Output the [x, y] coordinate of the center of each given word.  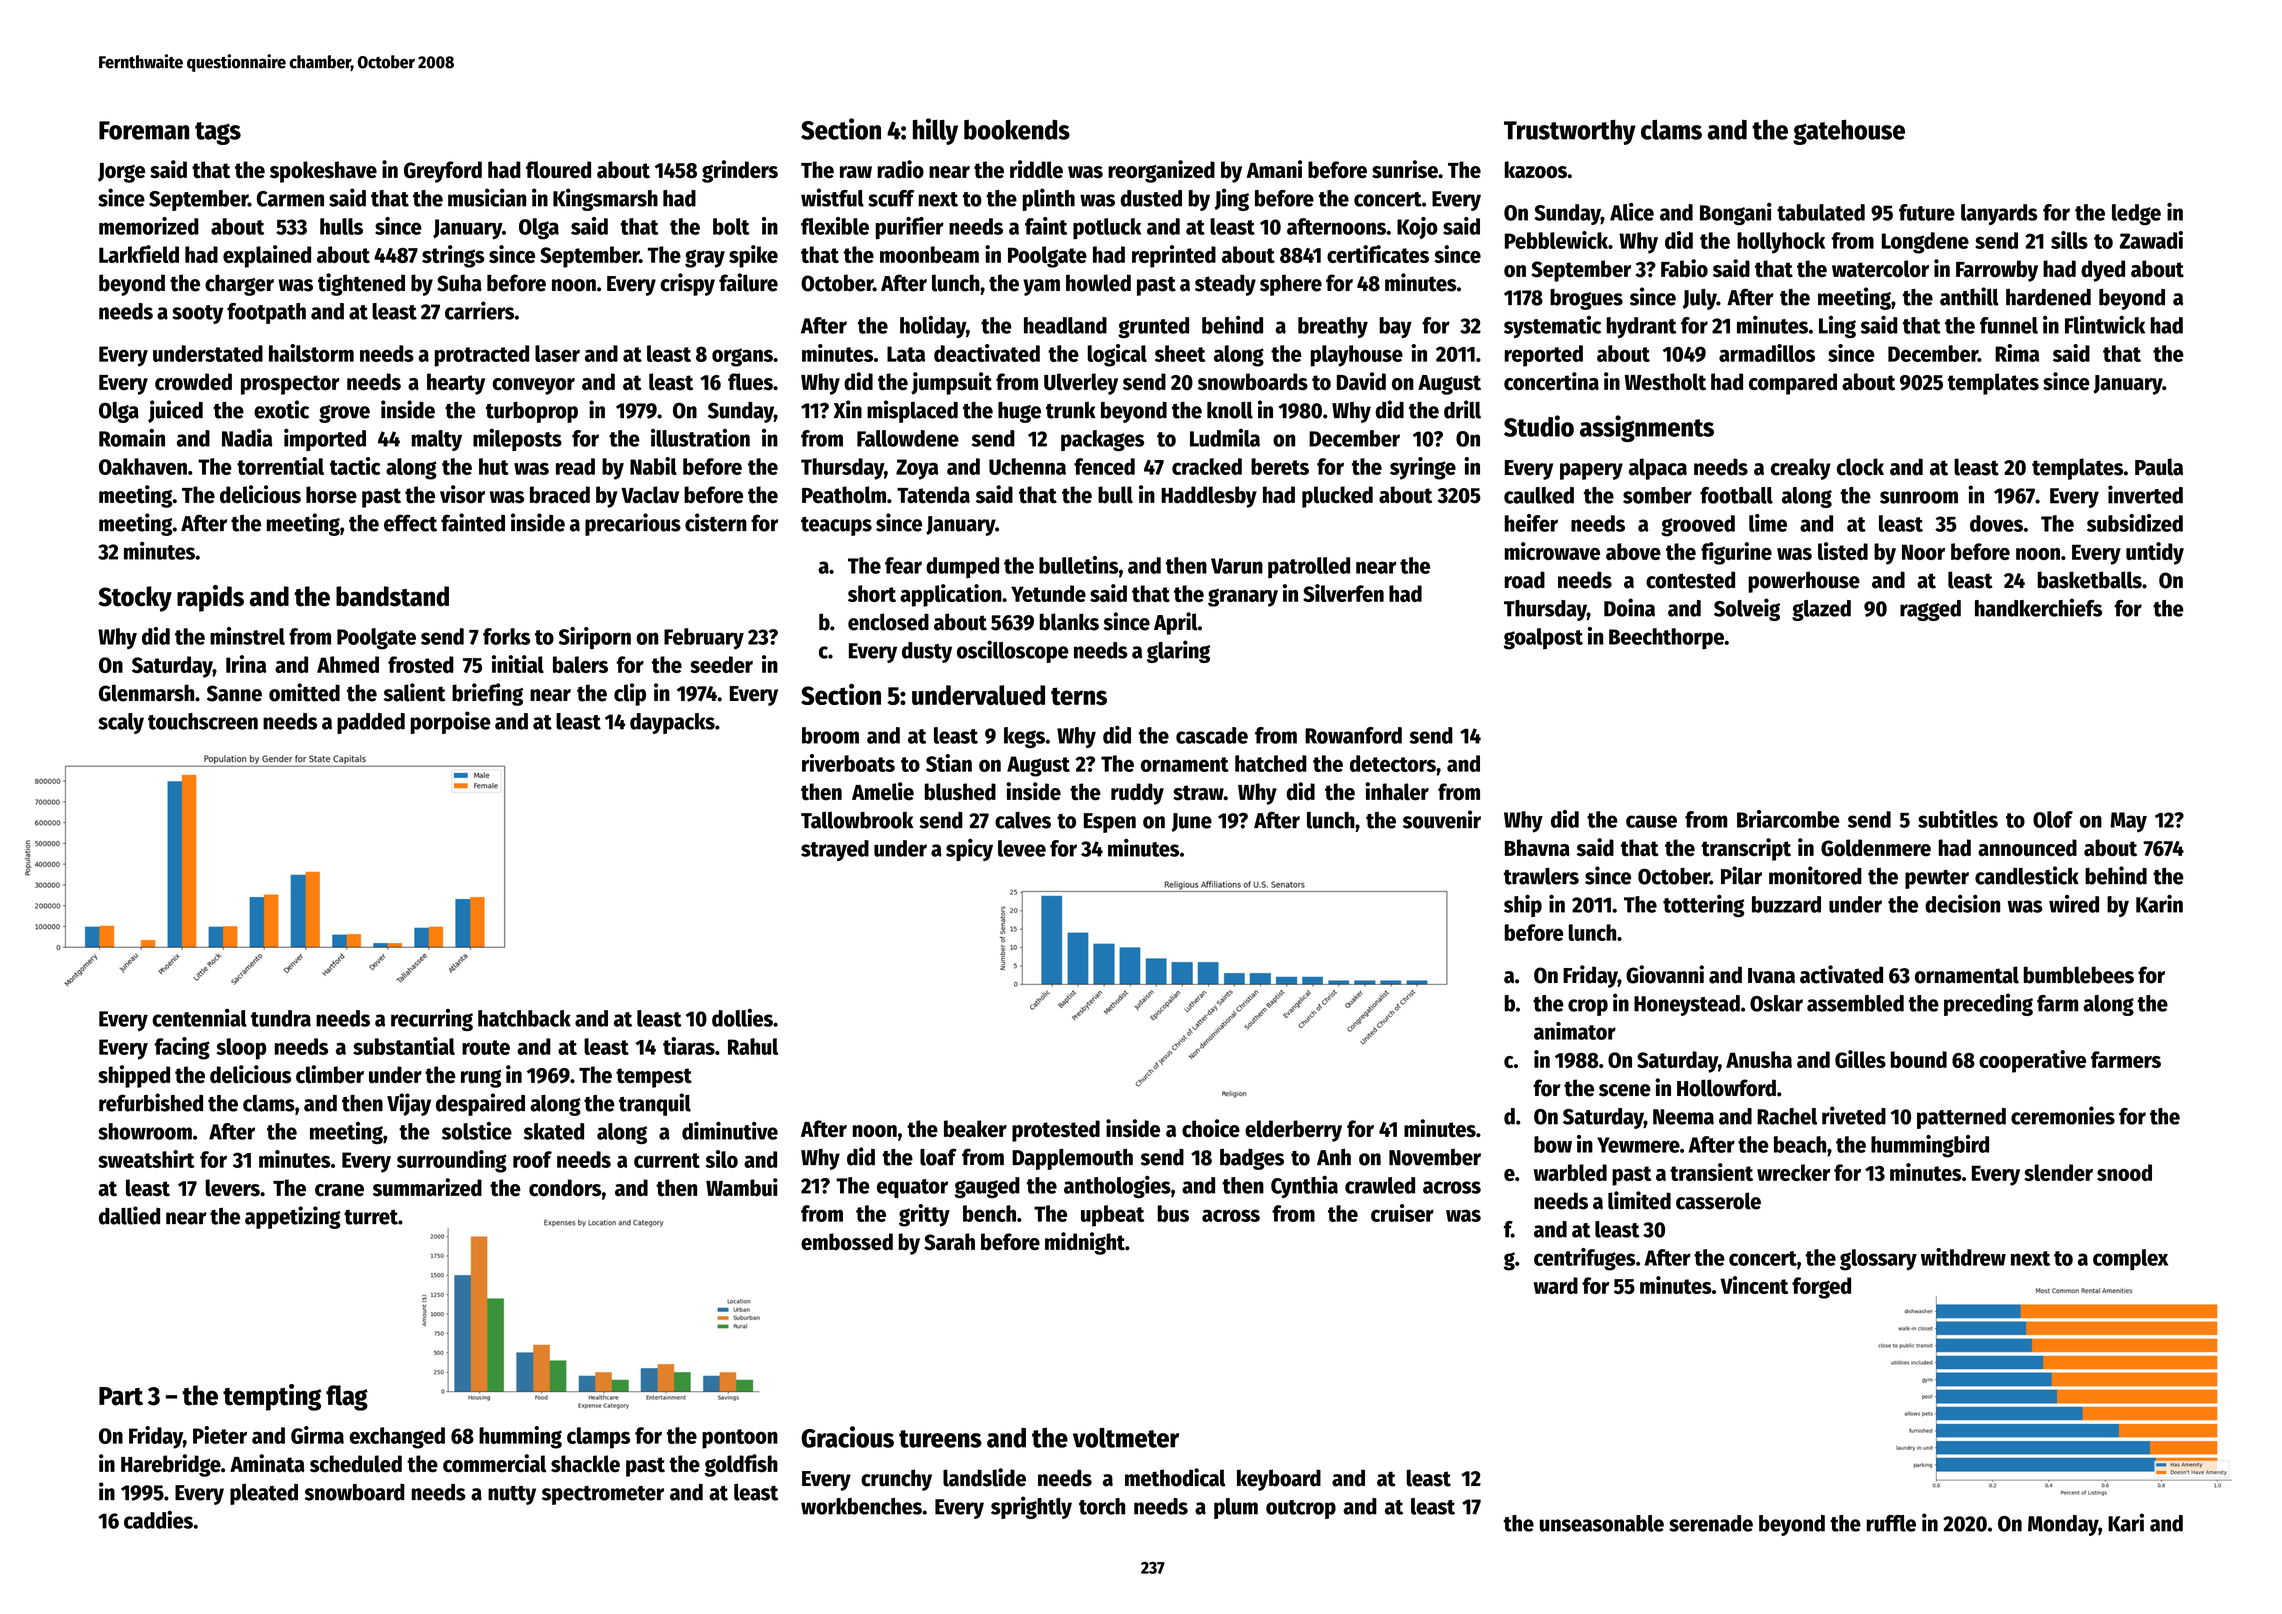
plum [1236, 1508]
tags [218, 133]
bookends [1017, 130]
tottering [1703, 905]
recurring [432, 1020]
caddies [158, 1519]
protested [1056, 1131]
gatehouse [1849, 132]
